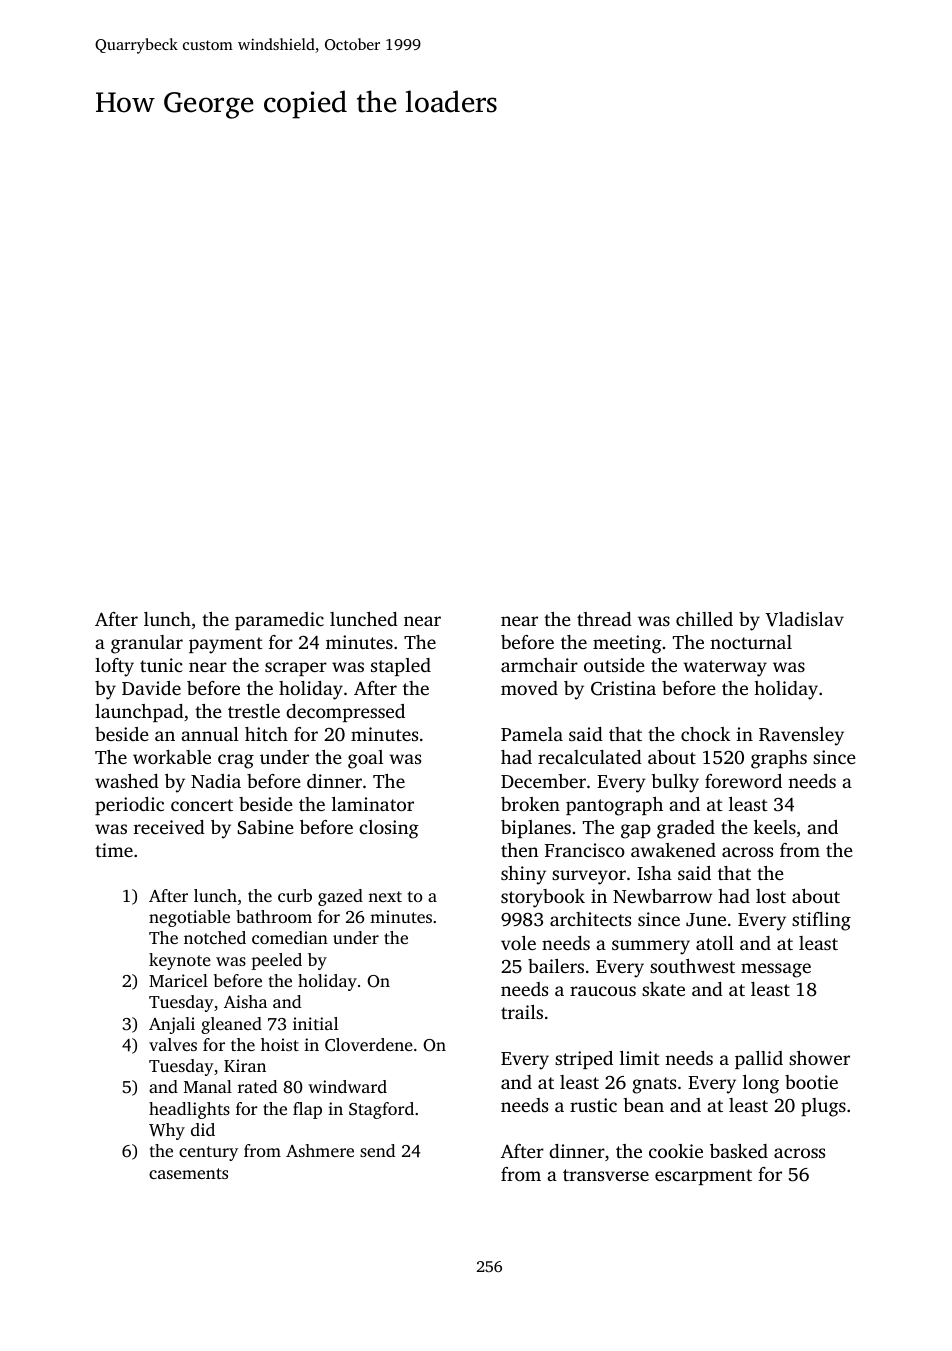 The height and width of the image is (1351, 952). Describe the element at coordinates (518, 943) in the image. I see `vole` at that location.
